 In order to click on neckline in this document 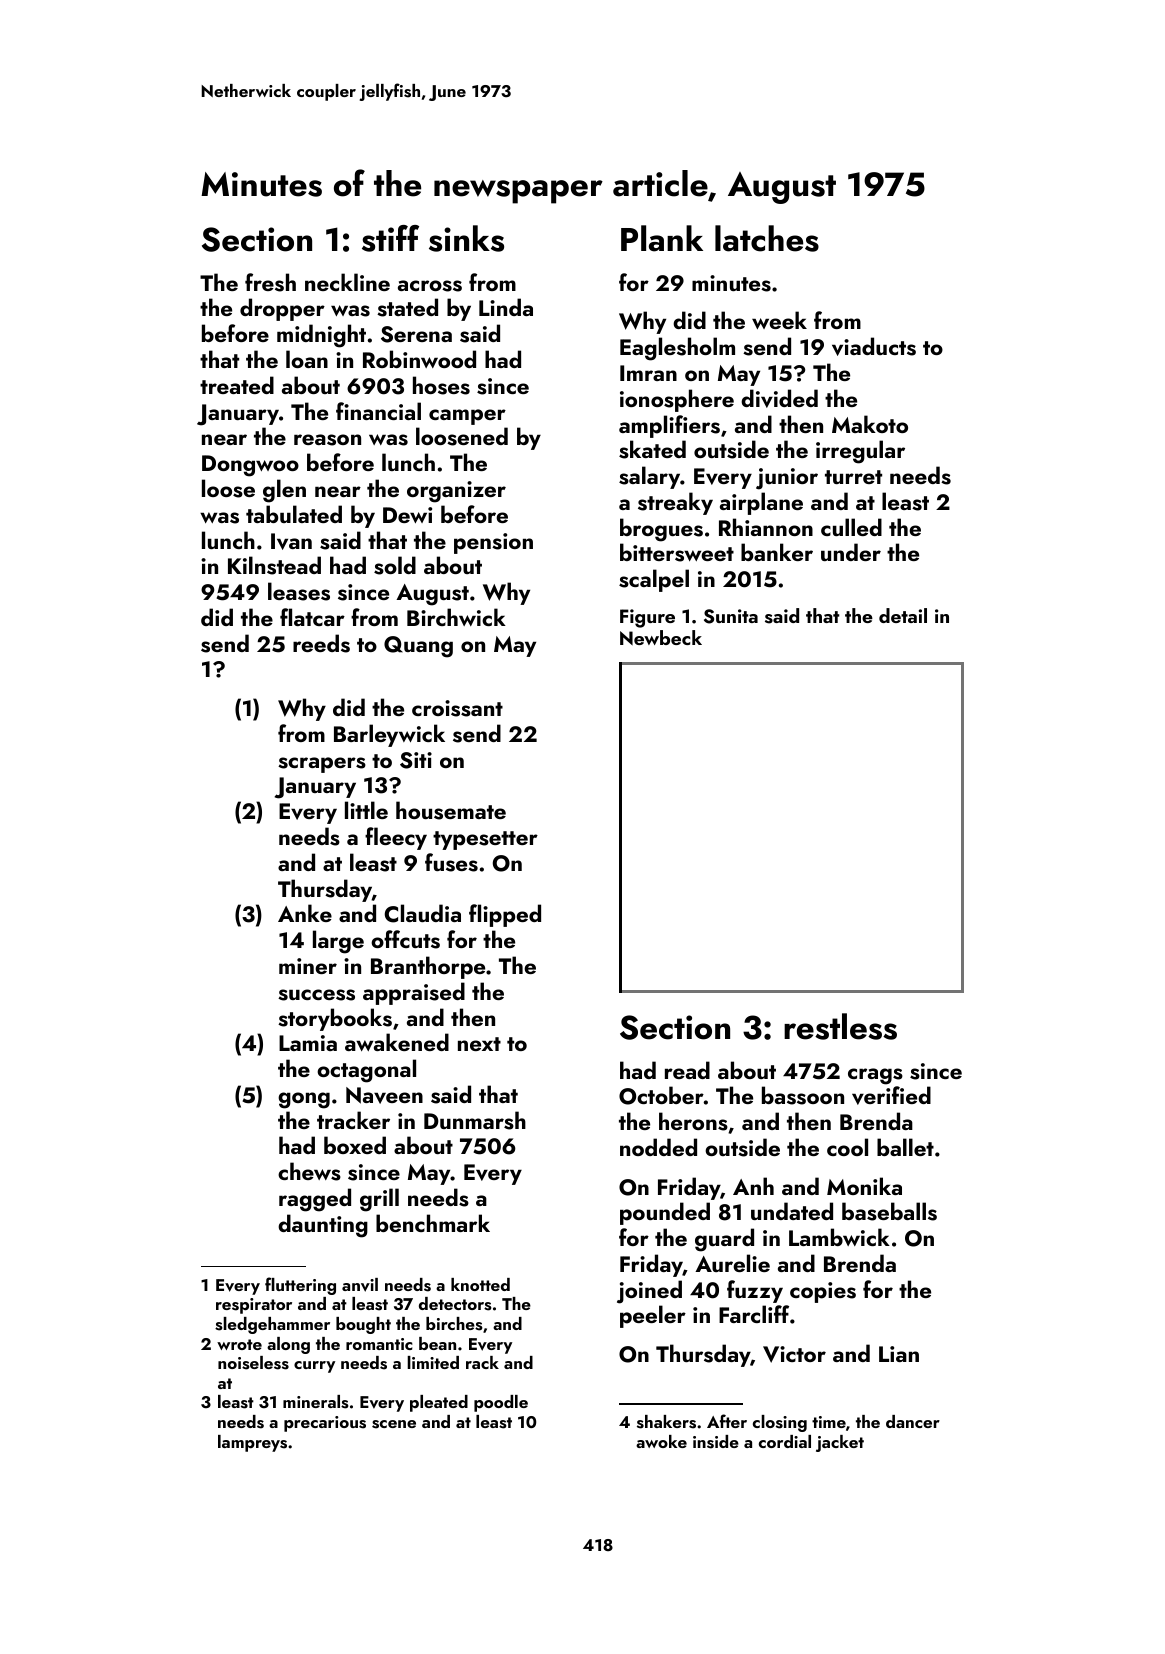, I will do `click(347, 282)`.
